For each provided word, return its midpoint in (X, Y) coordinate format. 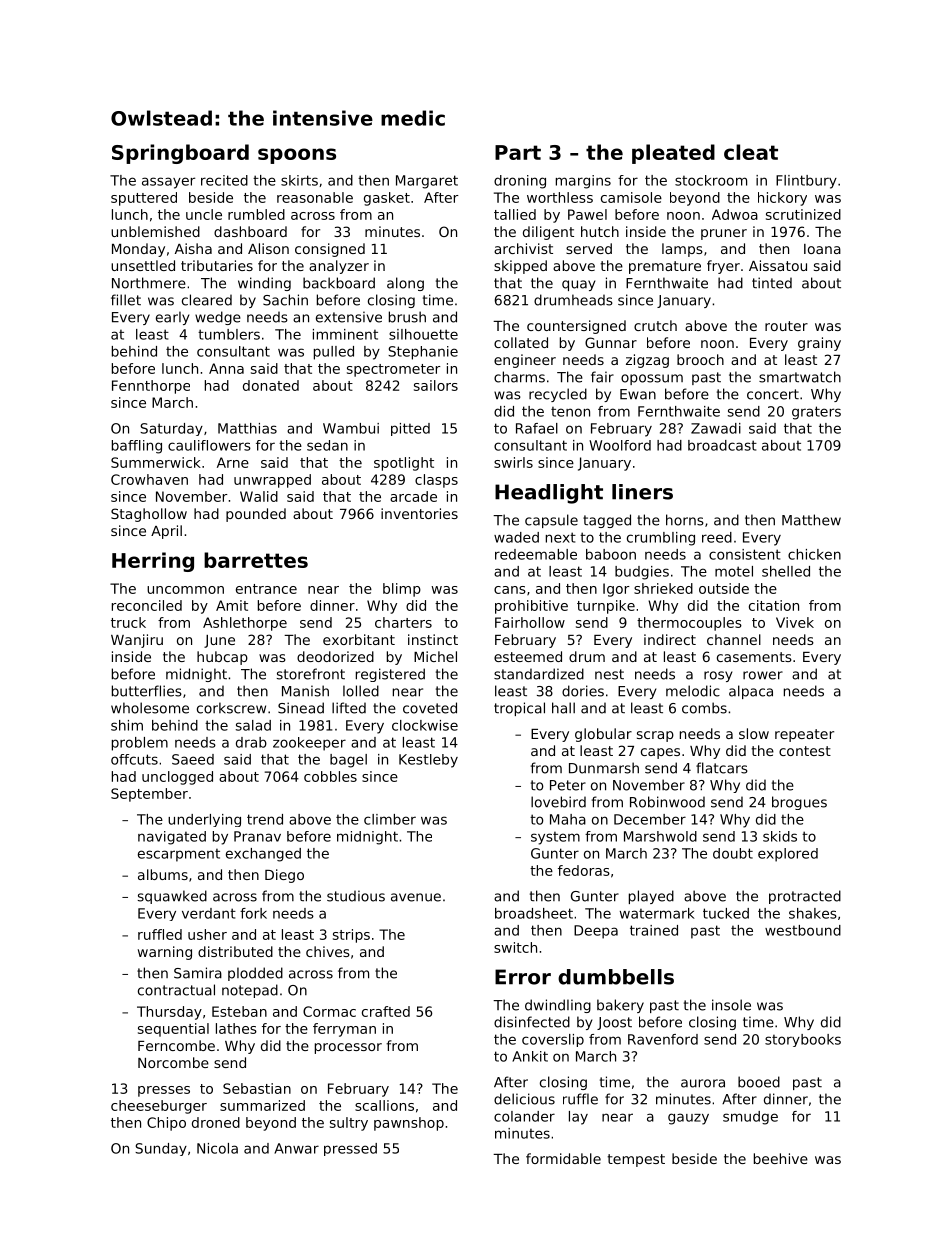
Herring (153, 562)
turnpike (606, 607)
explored (788, 855)
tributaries (217, 265)
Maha (568, 819)
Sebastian (257, 1088)
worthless (560, 197)
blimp (402, 590)
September (149, 795)
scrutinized (803, 214)
